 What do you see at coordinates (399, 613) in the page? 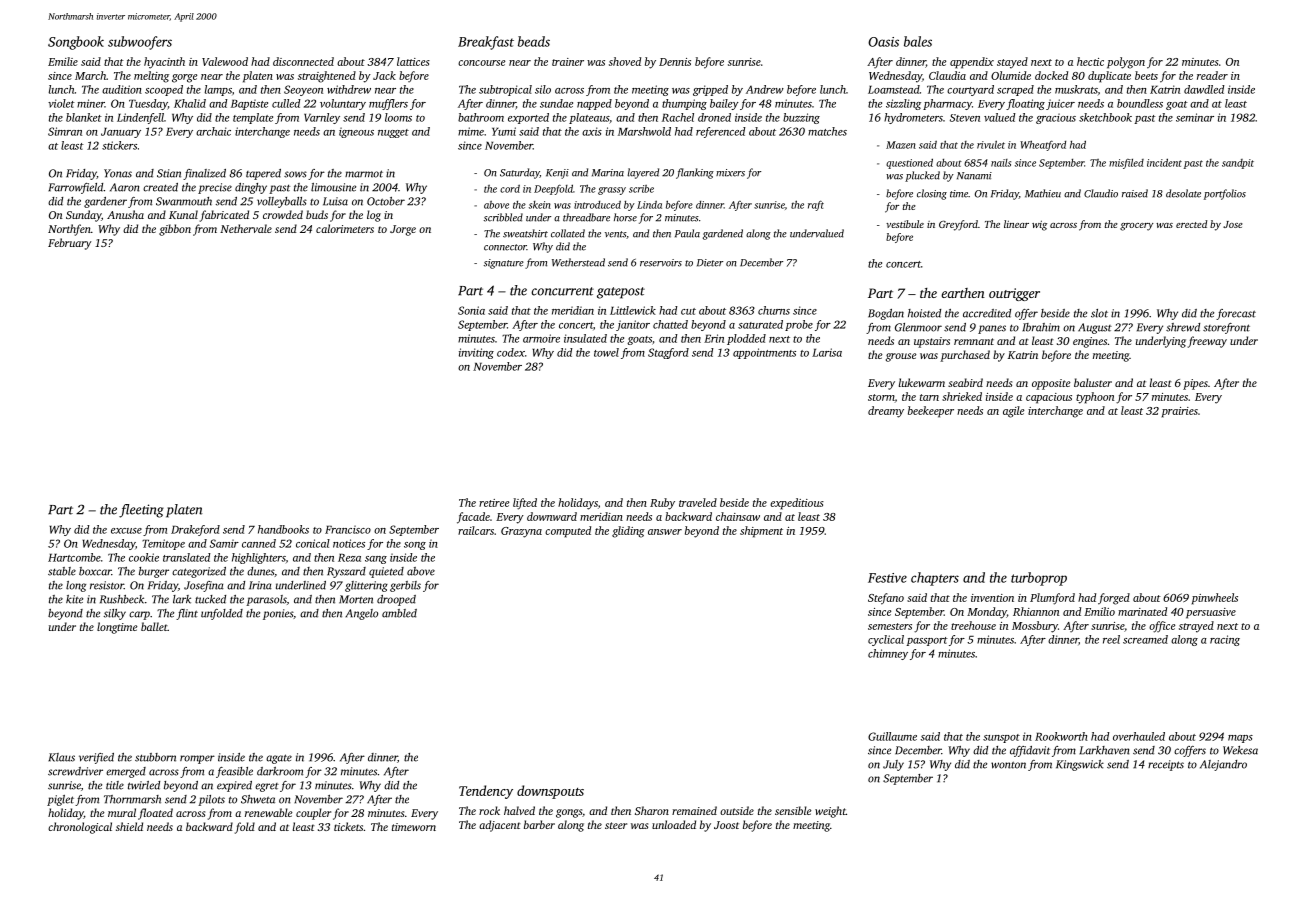
I see `ambled` at bounding box center [399, 613].
